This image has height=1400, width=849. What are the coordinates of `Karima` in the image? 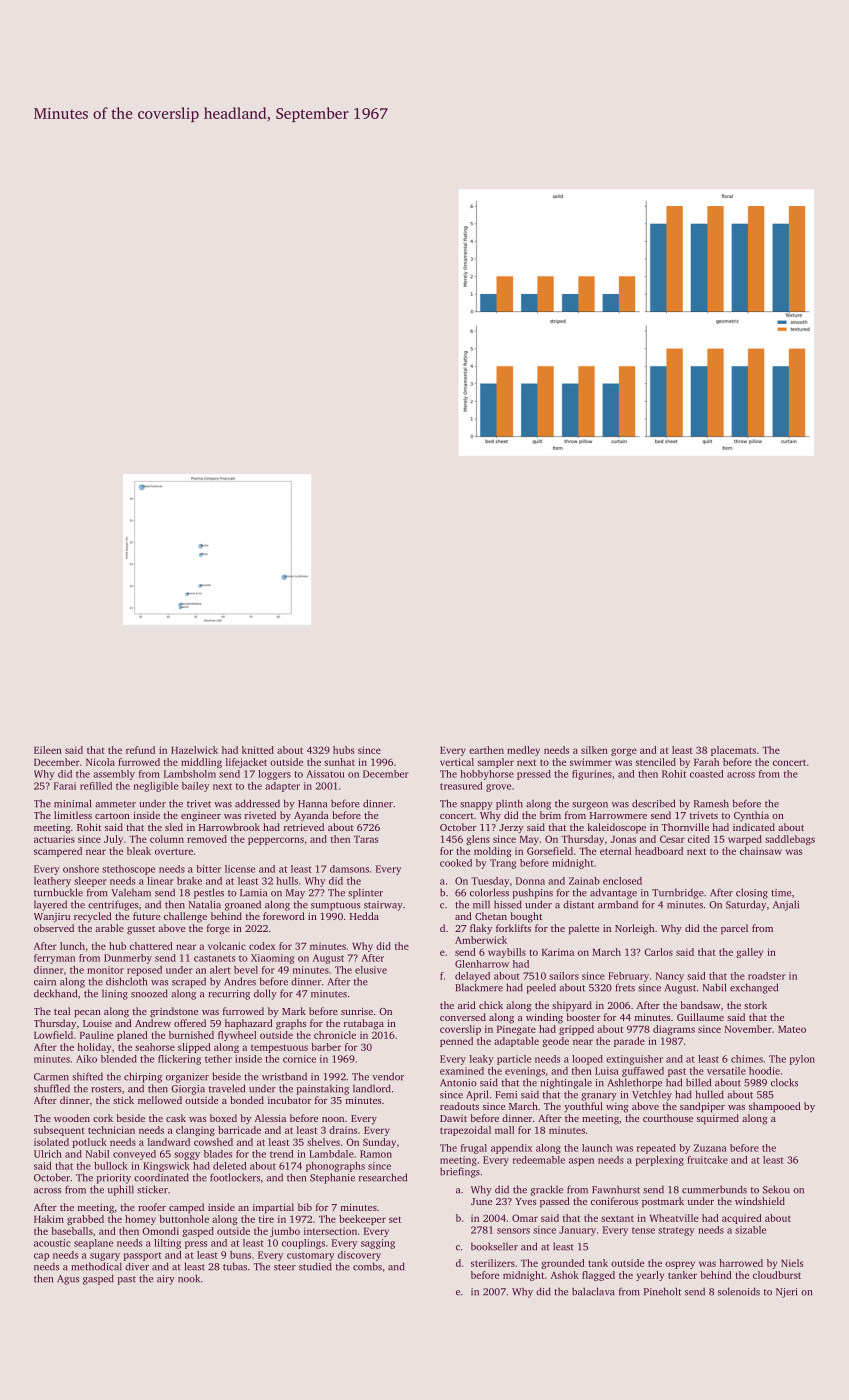 It's located at (558, 952).
